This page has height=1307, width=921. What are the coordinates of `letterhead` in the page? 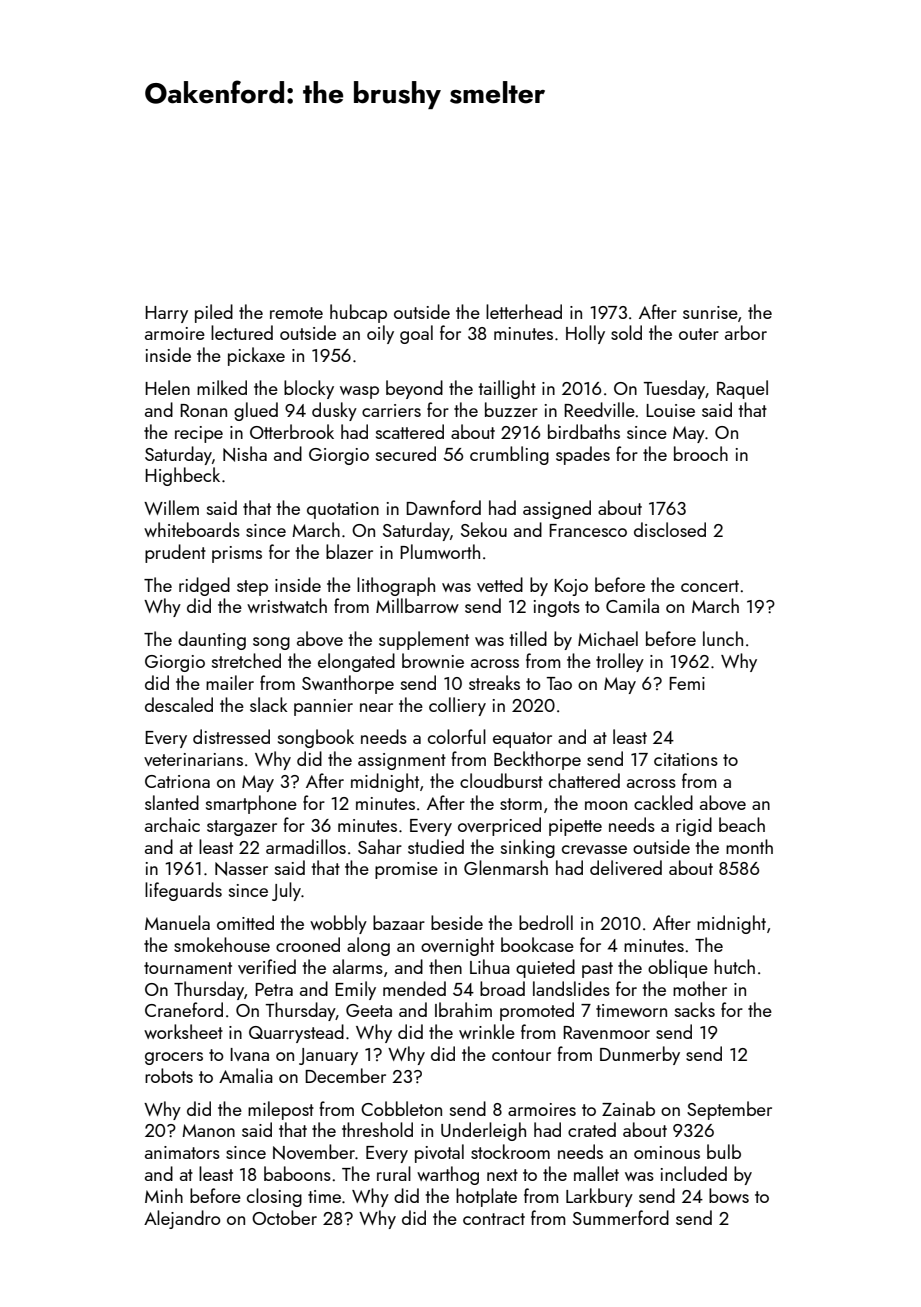 It's located at (524, 311).
